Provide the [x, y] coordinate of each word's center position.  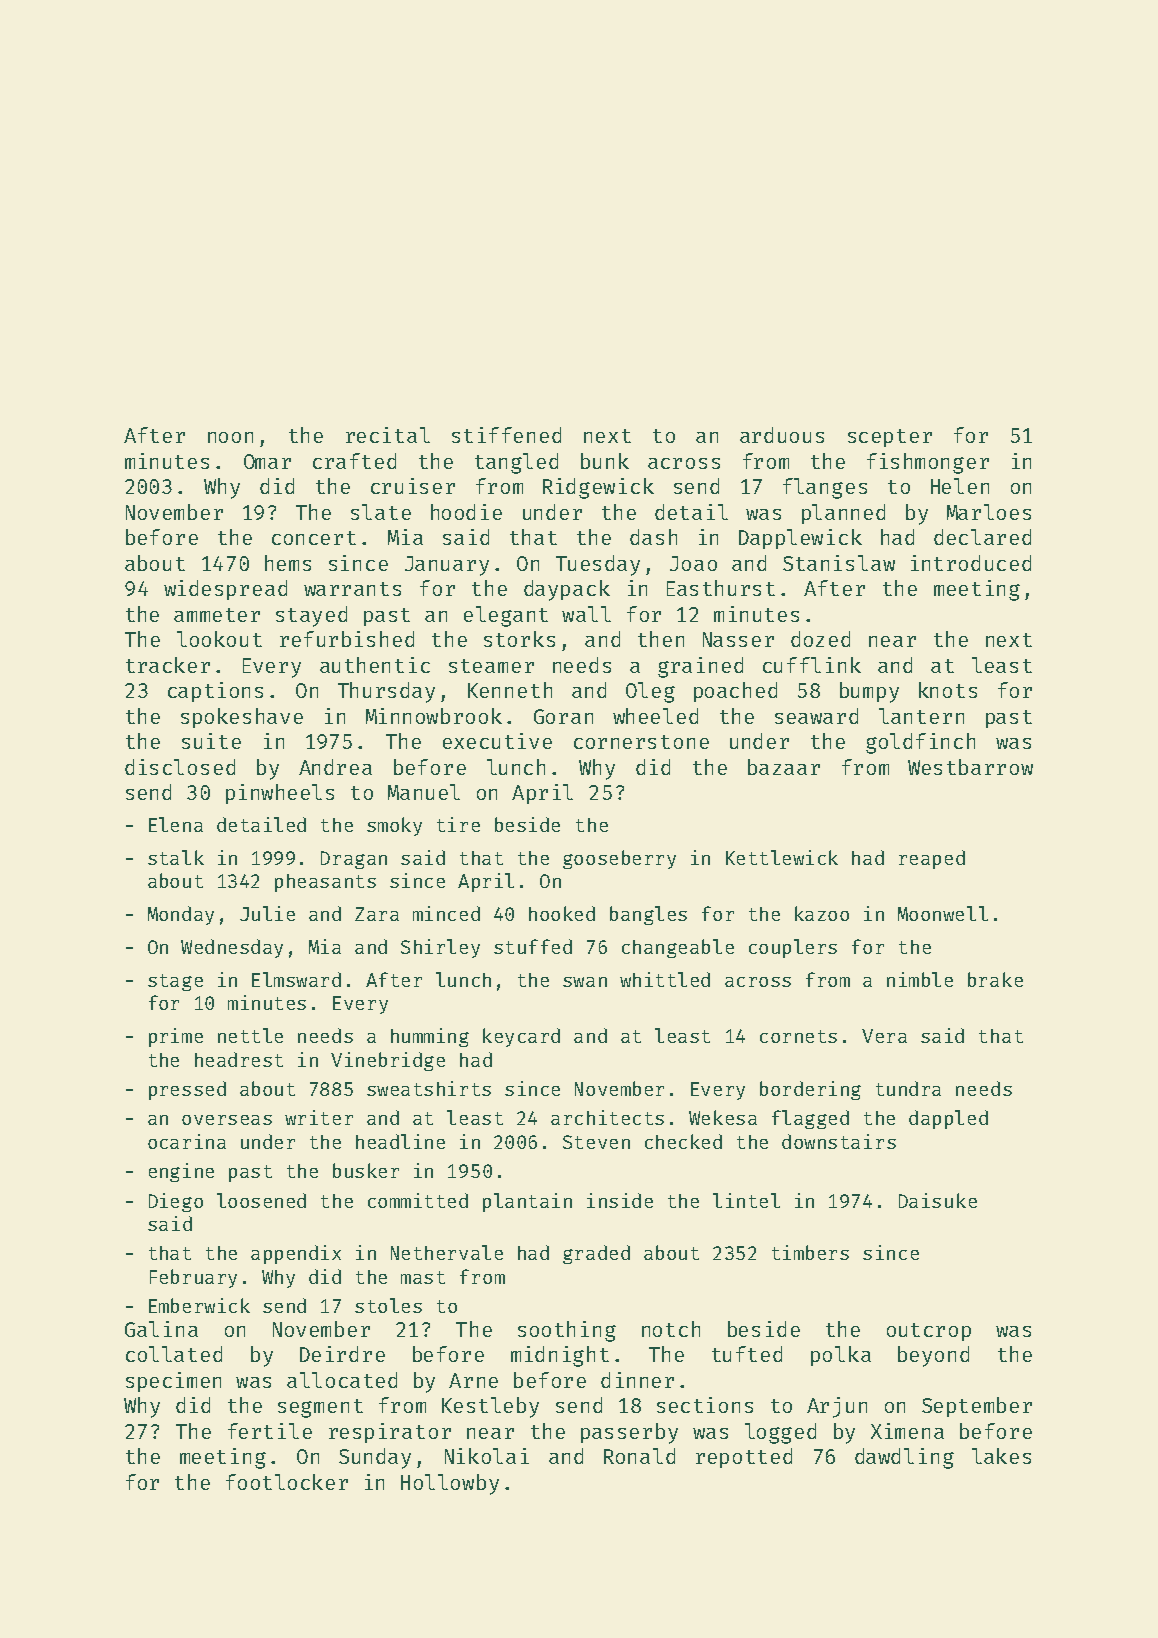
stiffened [506, 435]
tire [458, 824]
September [977, 1407]
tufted [747, 1354]
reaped [932, 859]
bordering [810, 1090]
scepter [890, 438]
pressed [187, 1090]
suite [211, 741]
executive [497, 741]
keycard [521, 1037]
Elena [176, 824]
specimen [173, 1382]
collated [174, 1354]
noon [230, 437]
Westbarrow [970, 767]
